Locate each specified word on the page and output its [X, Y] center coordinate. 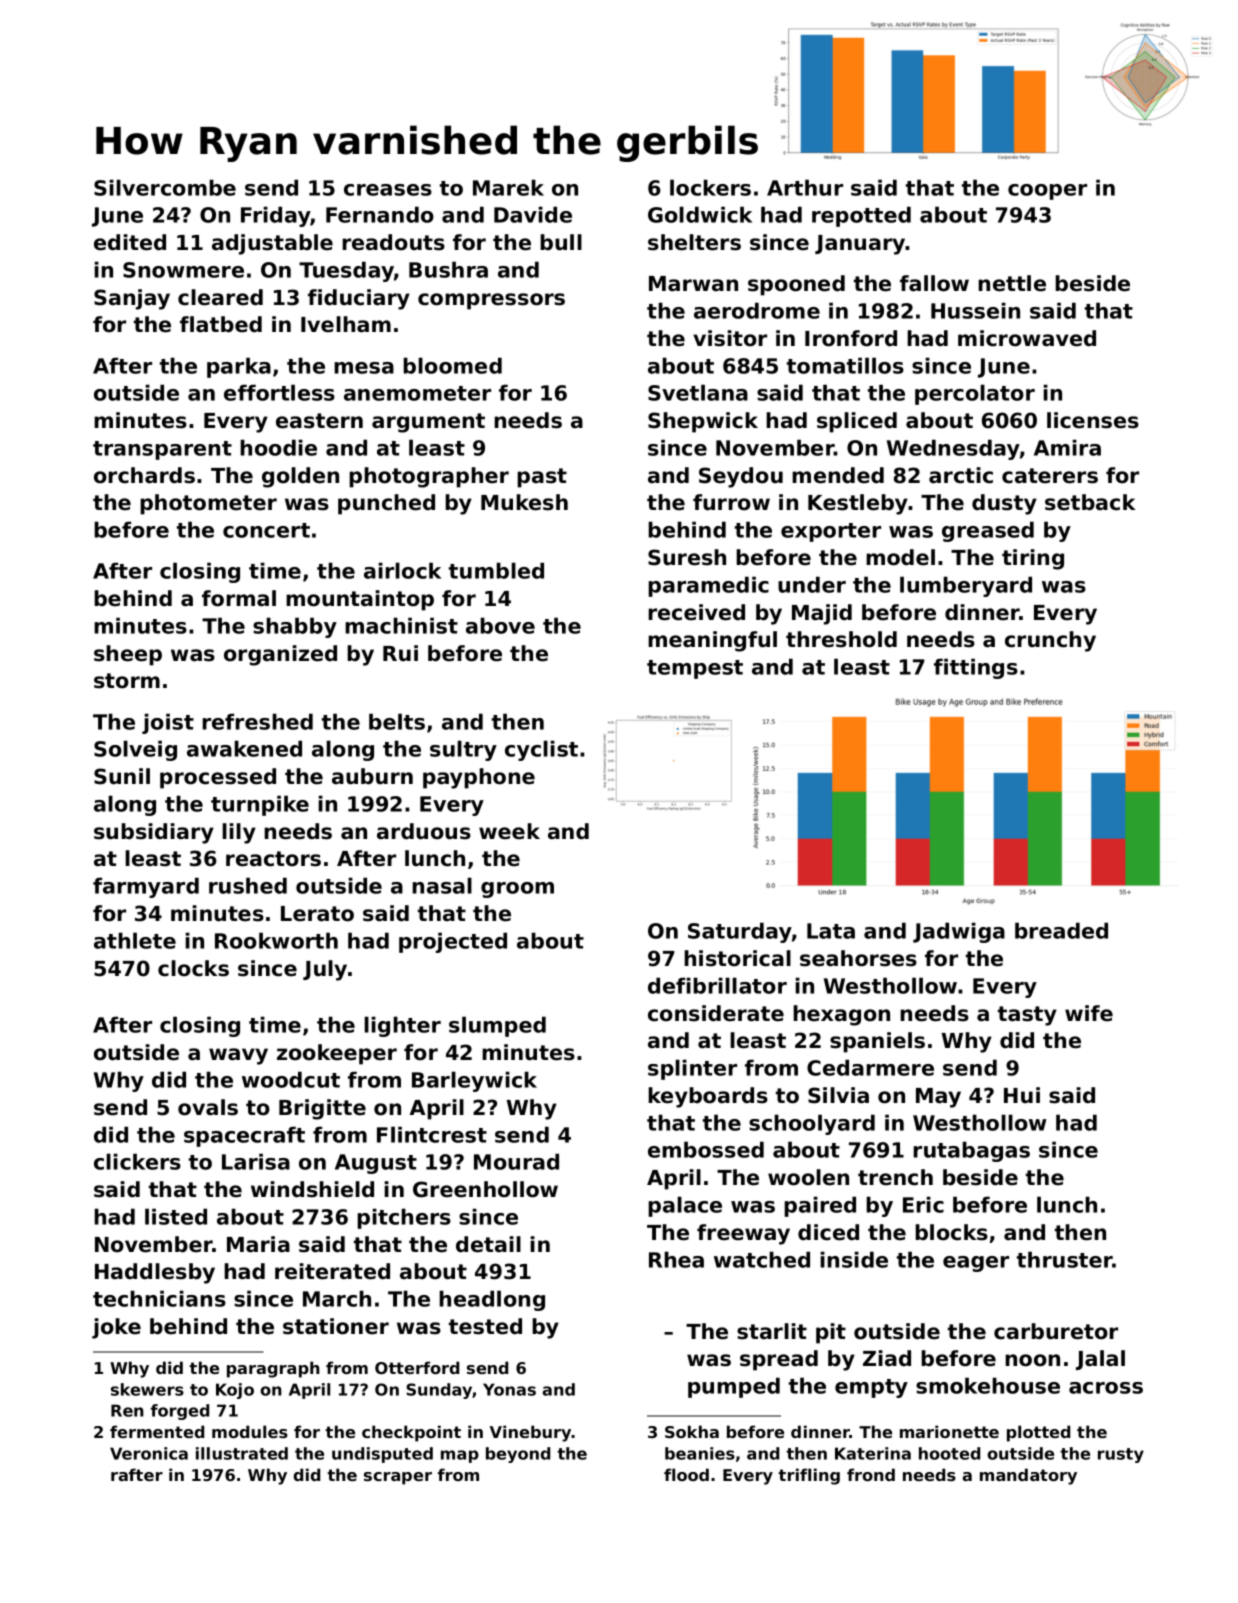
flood [686, 1474]
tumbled [496, 570]
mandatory [1028, 1476]
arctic [961, 475]
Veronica [149, 1453]
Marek [508, 187]
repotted [861, 216]
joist [168, 723]
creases [388, 190]
